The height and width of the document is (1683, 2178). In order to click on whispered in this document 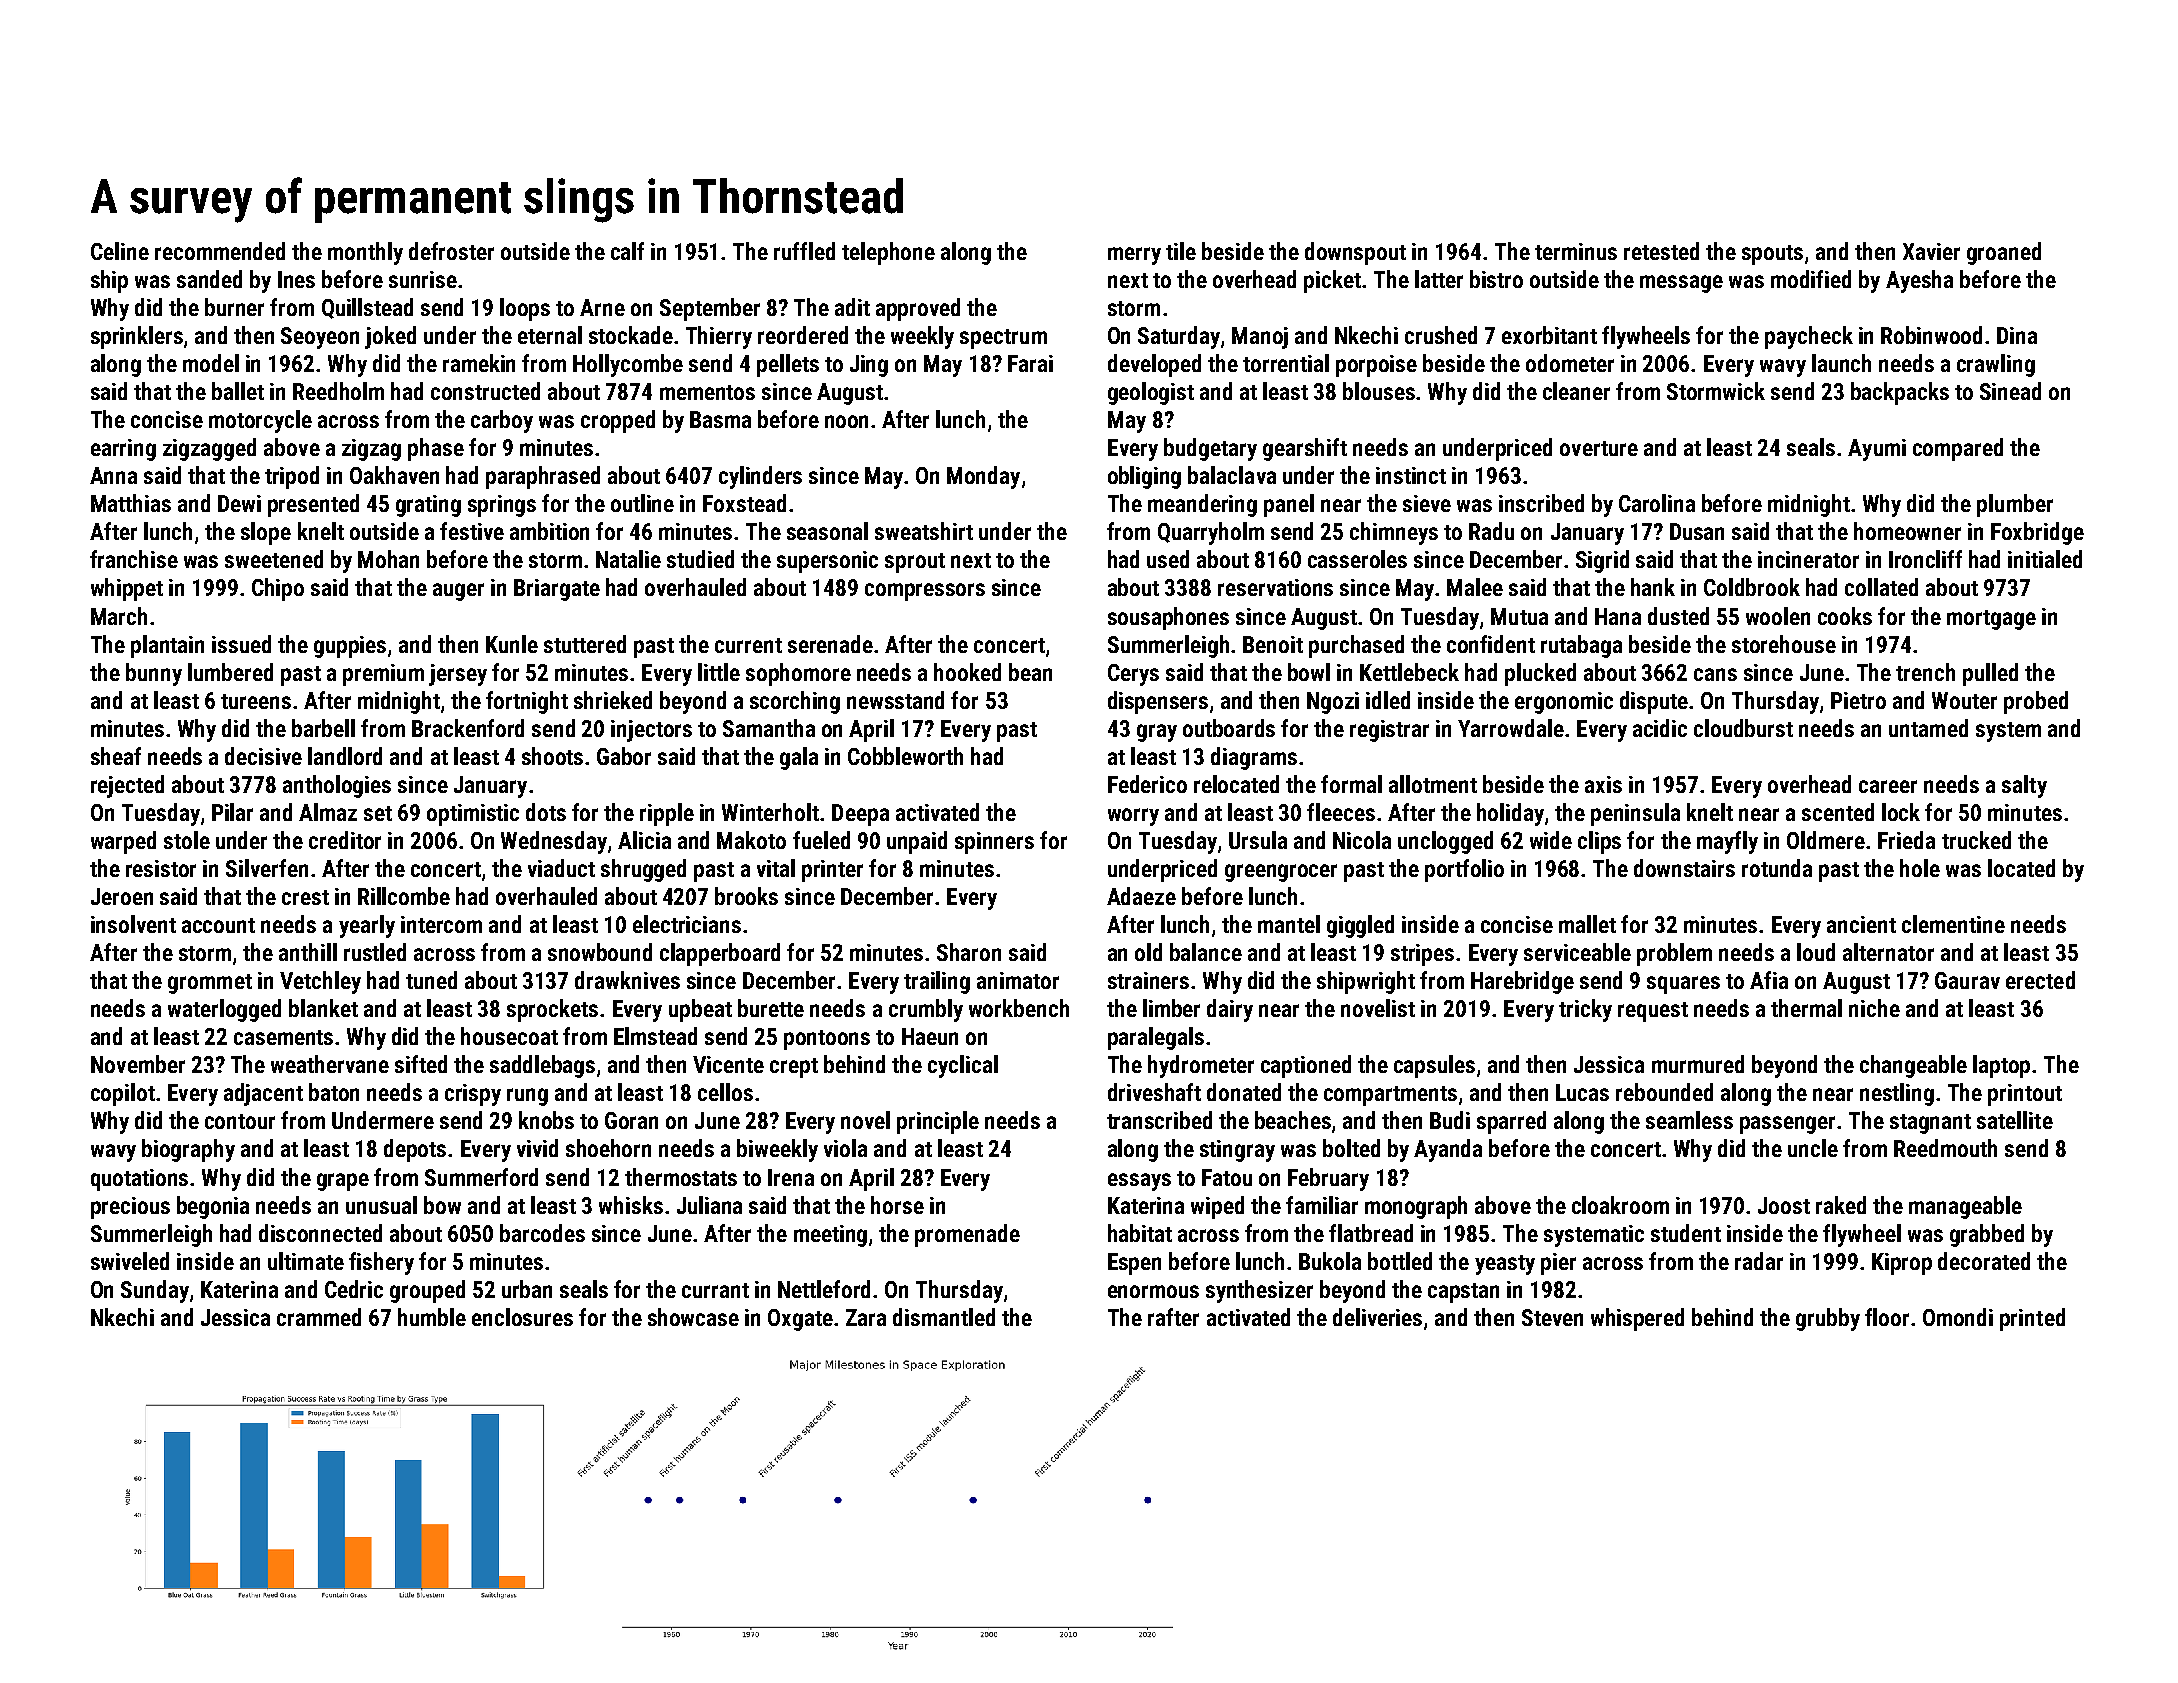, I will do `click(1637, 1319)`.
